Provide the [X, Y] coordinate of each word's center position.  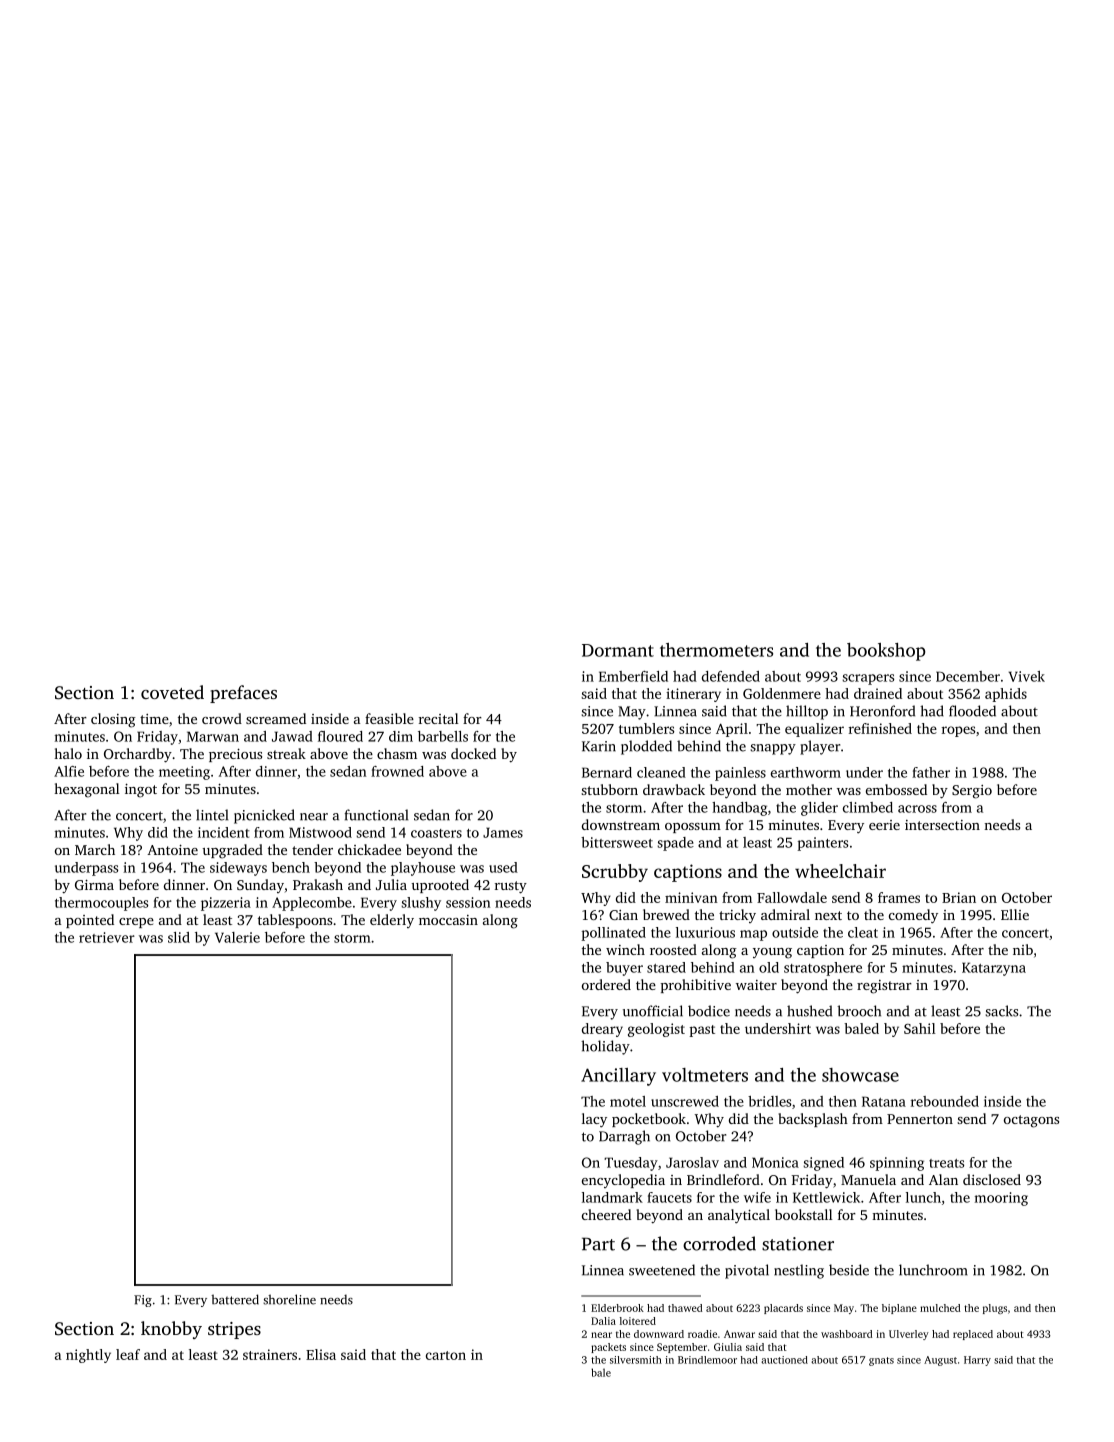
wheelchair [840, 871]
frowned [397, 771]
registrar [884, 987]
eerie [884, 825]
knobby [171, 1330]
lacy [594, 1120]
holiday [605, 1047]
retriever [107, 937]
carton [446, 1355]
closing [113, 720]
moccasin [448, 920]
